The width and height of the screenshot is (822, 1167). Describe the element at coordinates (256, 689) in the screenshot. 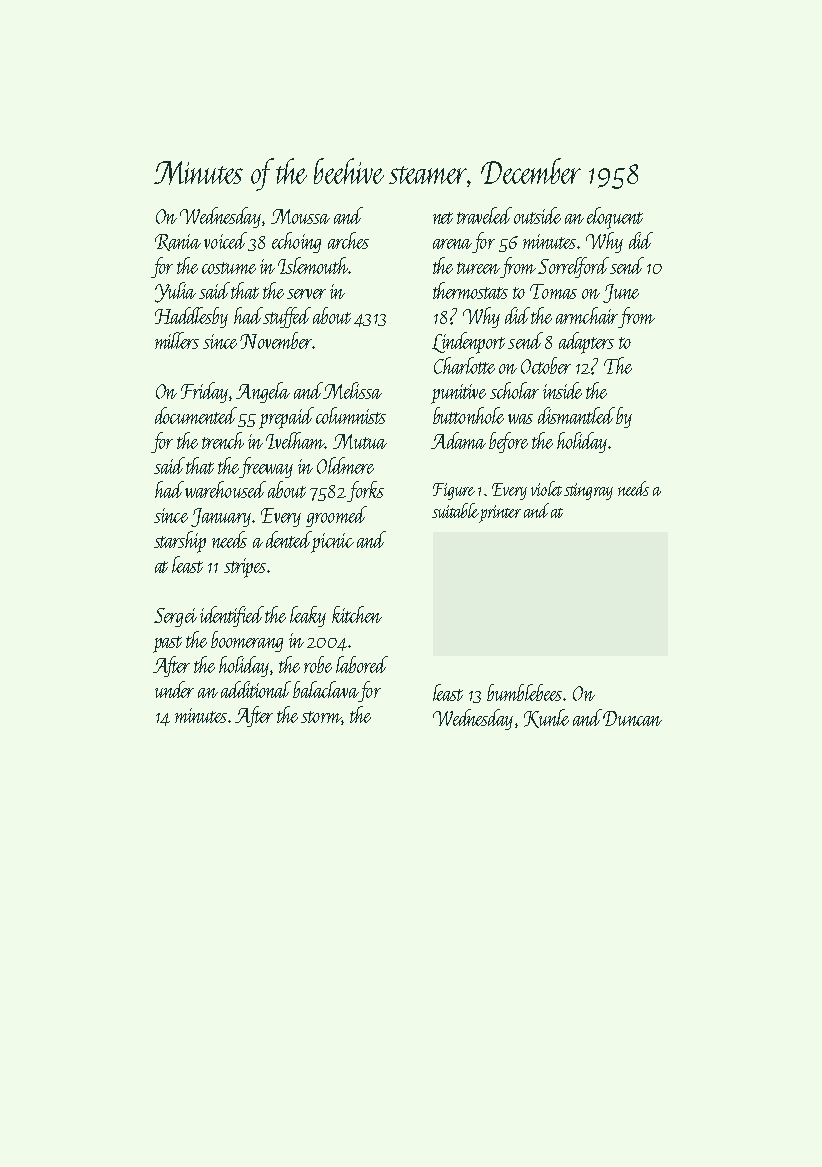

I see `additional` at that location.
